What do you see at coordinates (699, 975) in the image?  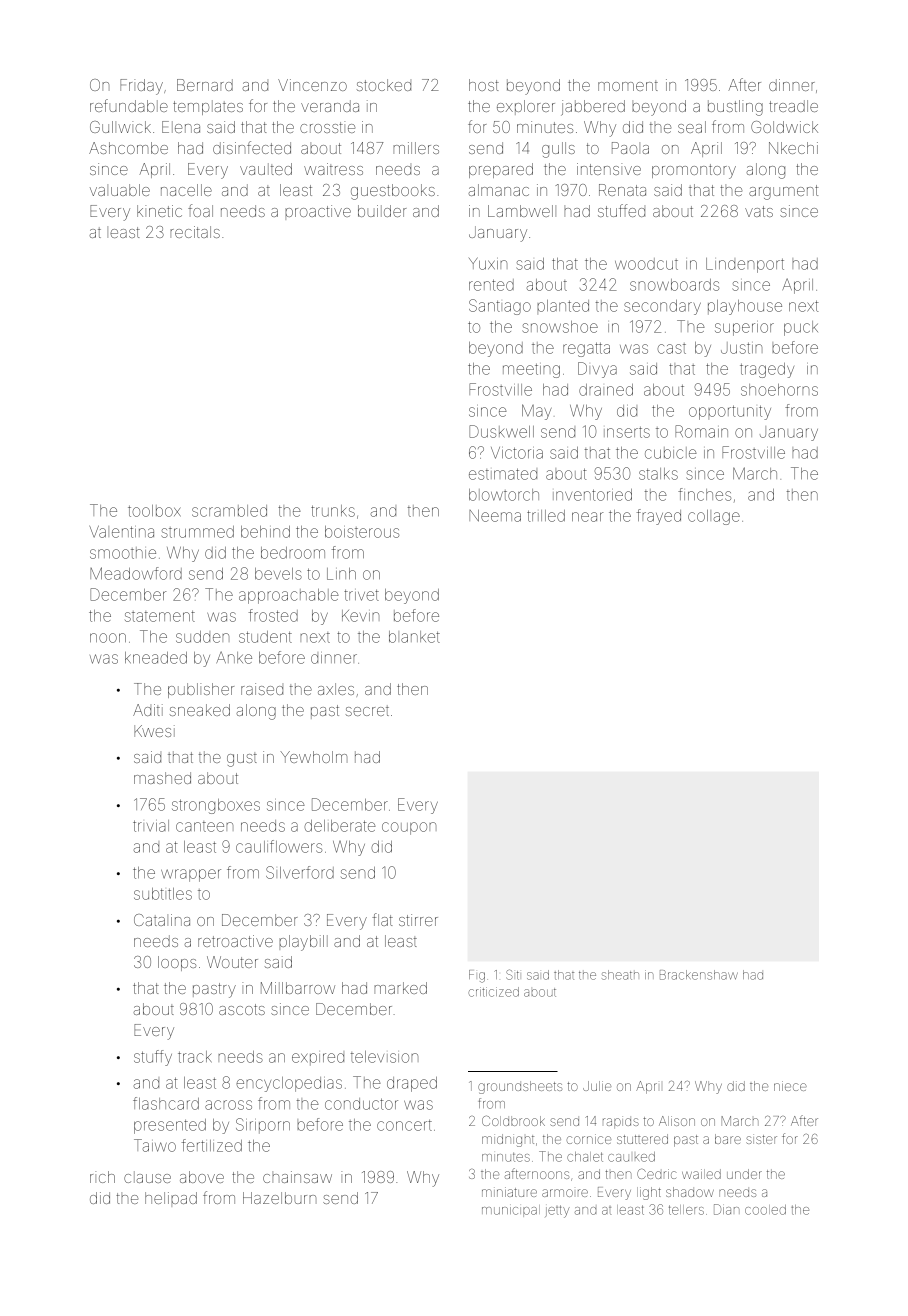 I see `Brackenshaw` at bounding box center [699, 975].
